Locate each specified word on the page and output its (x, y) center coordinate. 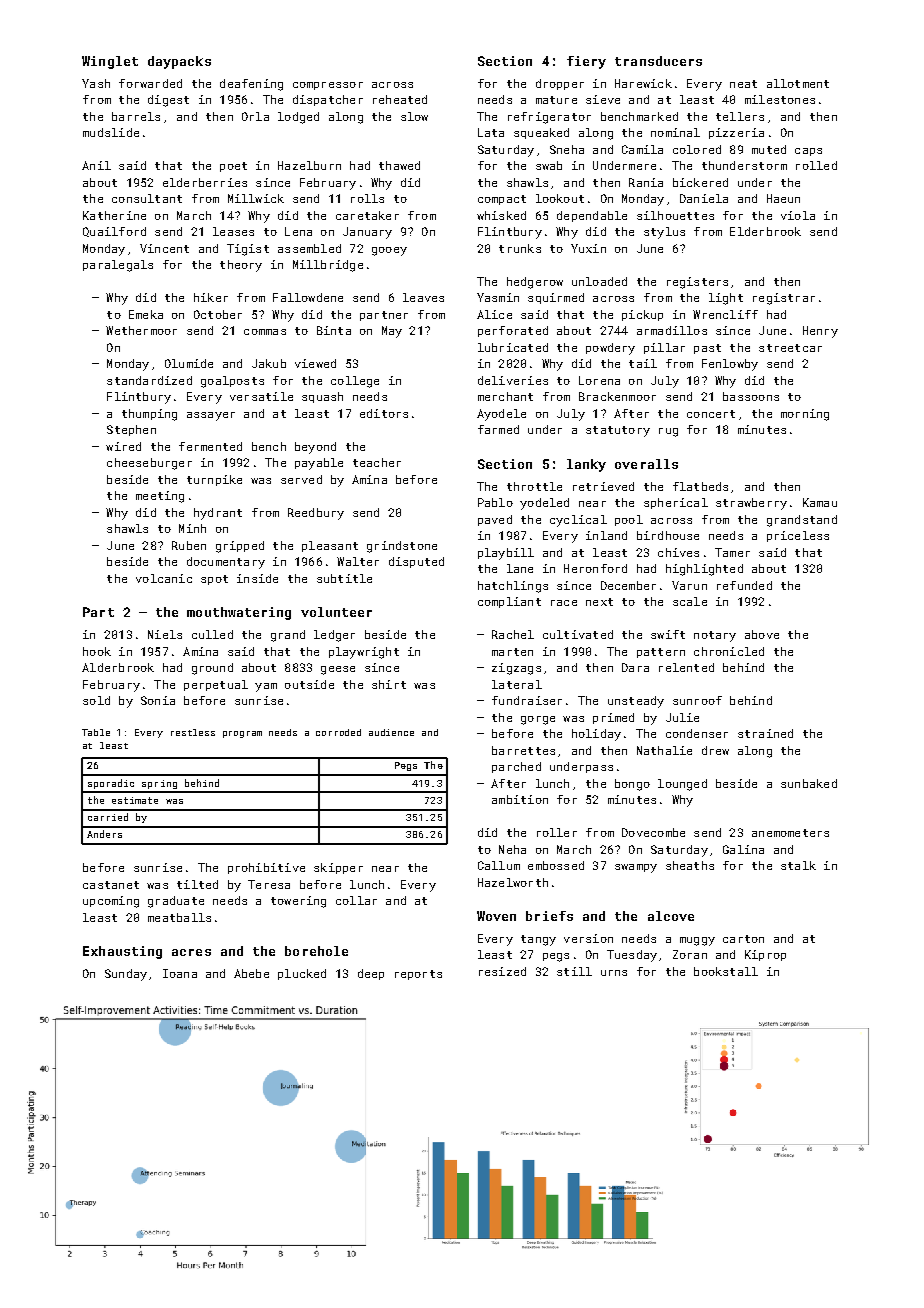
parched (516, 767)
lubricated (513, 347)
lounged (682, 785)
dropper (560, 84)
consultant (147, 198)
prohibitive (266, 868)
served (301, 479)
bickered (700, 182)
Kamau (820, 502)
